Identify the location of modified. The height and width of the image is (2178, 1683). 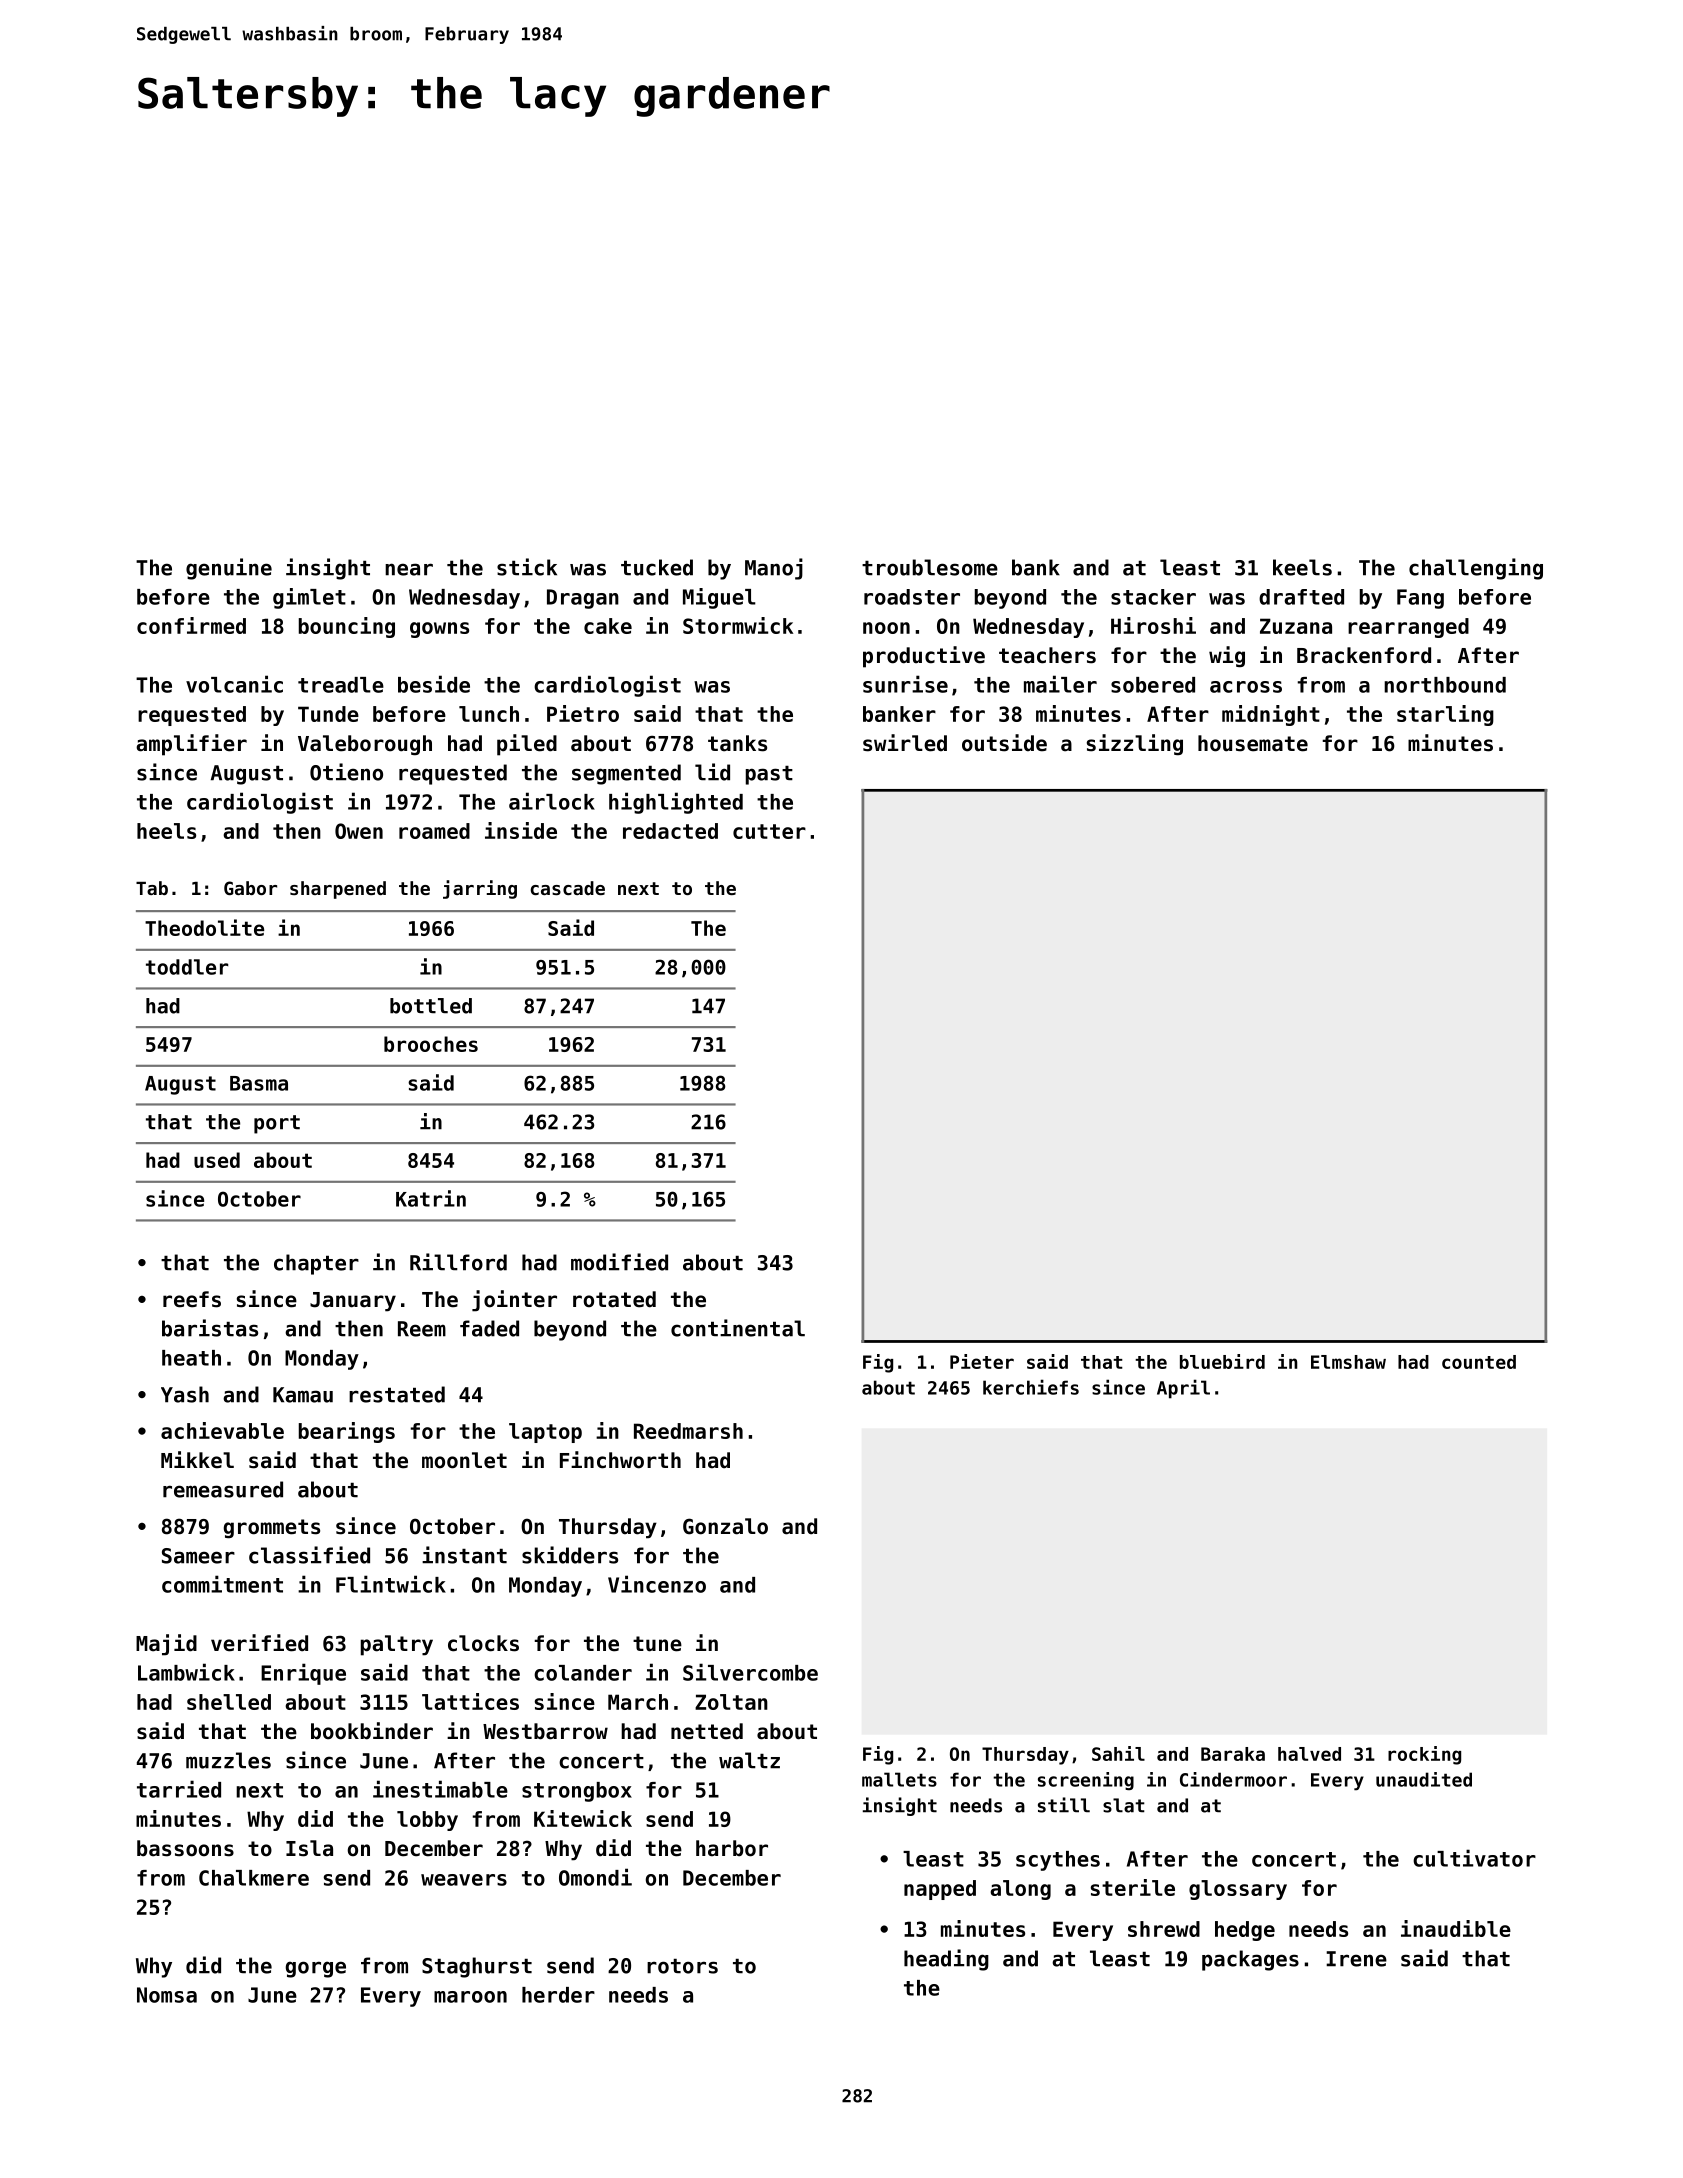
(619, 1262).
